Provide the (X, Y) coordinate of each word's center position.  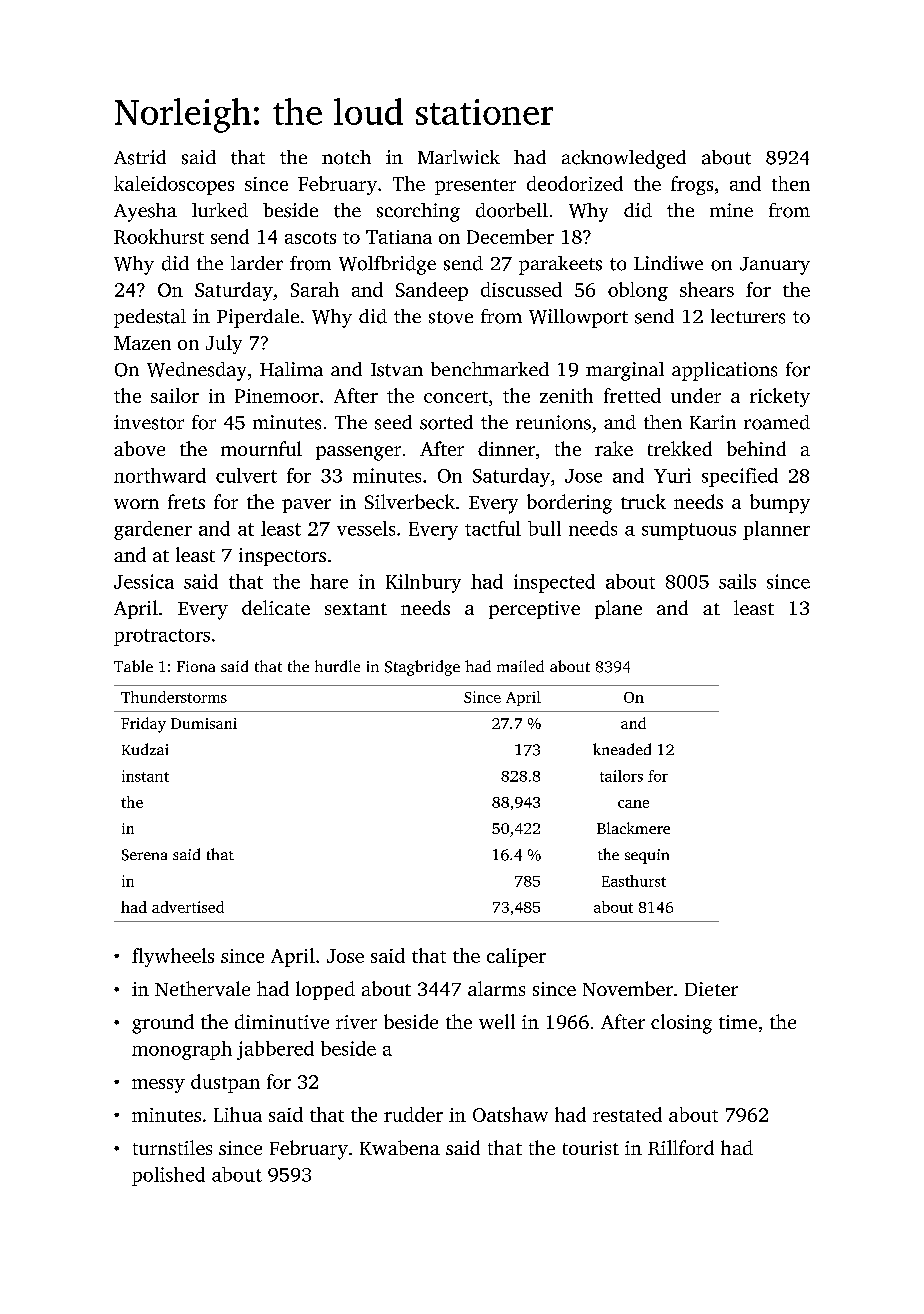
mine (731, 210)
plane (618, 609)
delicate (276, 607)
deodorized (575, 183)
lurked (220, 210)
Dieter (711, 989)
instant (145, 776)
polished (168, 1176)
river (356, 1022)
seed (393, 422)
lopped (325, 990)
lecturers (748, 316)
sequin (647, 856)
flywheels (173, 957)
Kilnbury (423, 583)
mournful (261, 448)
